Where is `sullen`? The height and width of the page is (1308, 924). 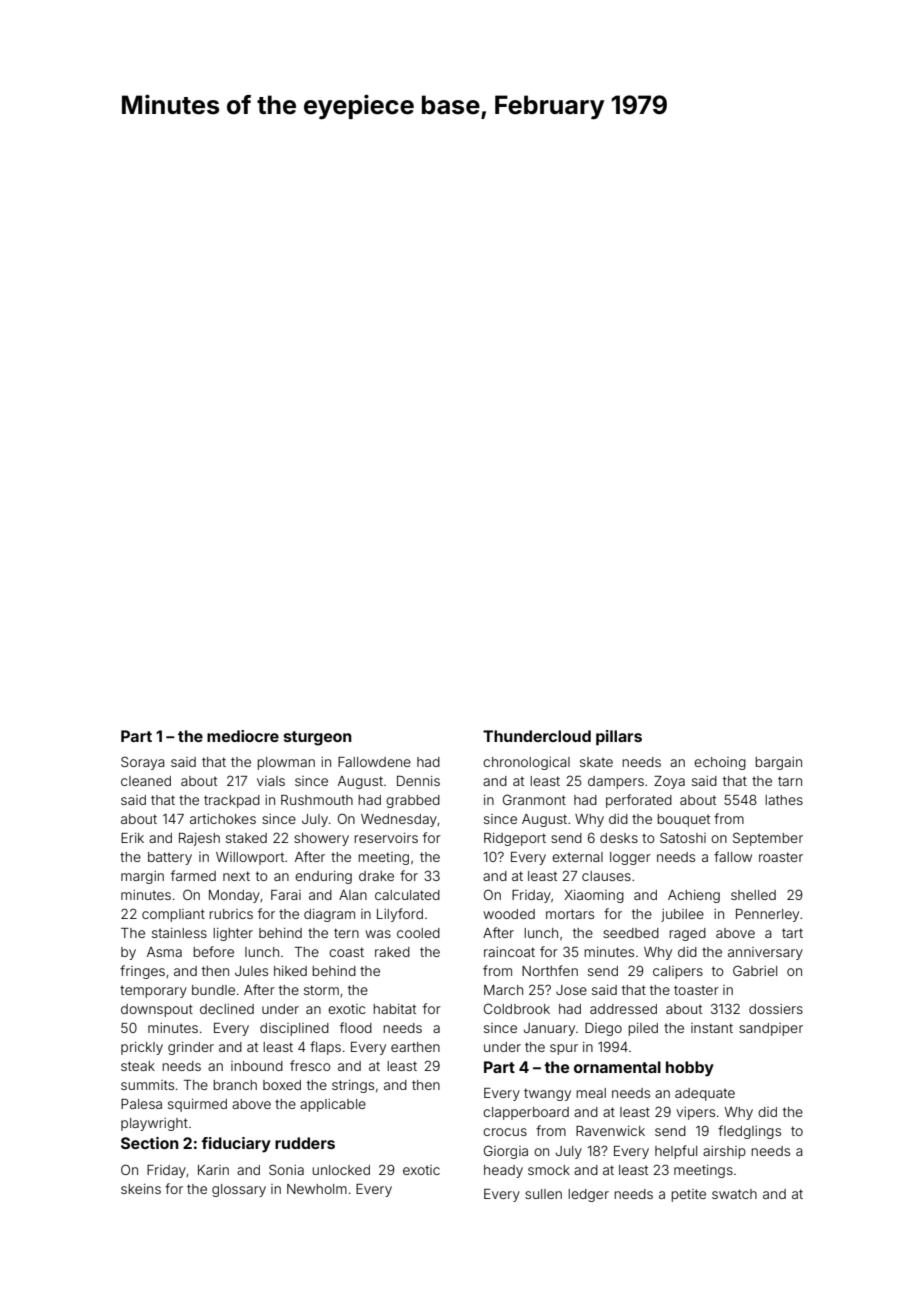
sullen is located at coordinates (543, 1194).
